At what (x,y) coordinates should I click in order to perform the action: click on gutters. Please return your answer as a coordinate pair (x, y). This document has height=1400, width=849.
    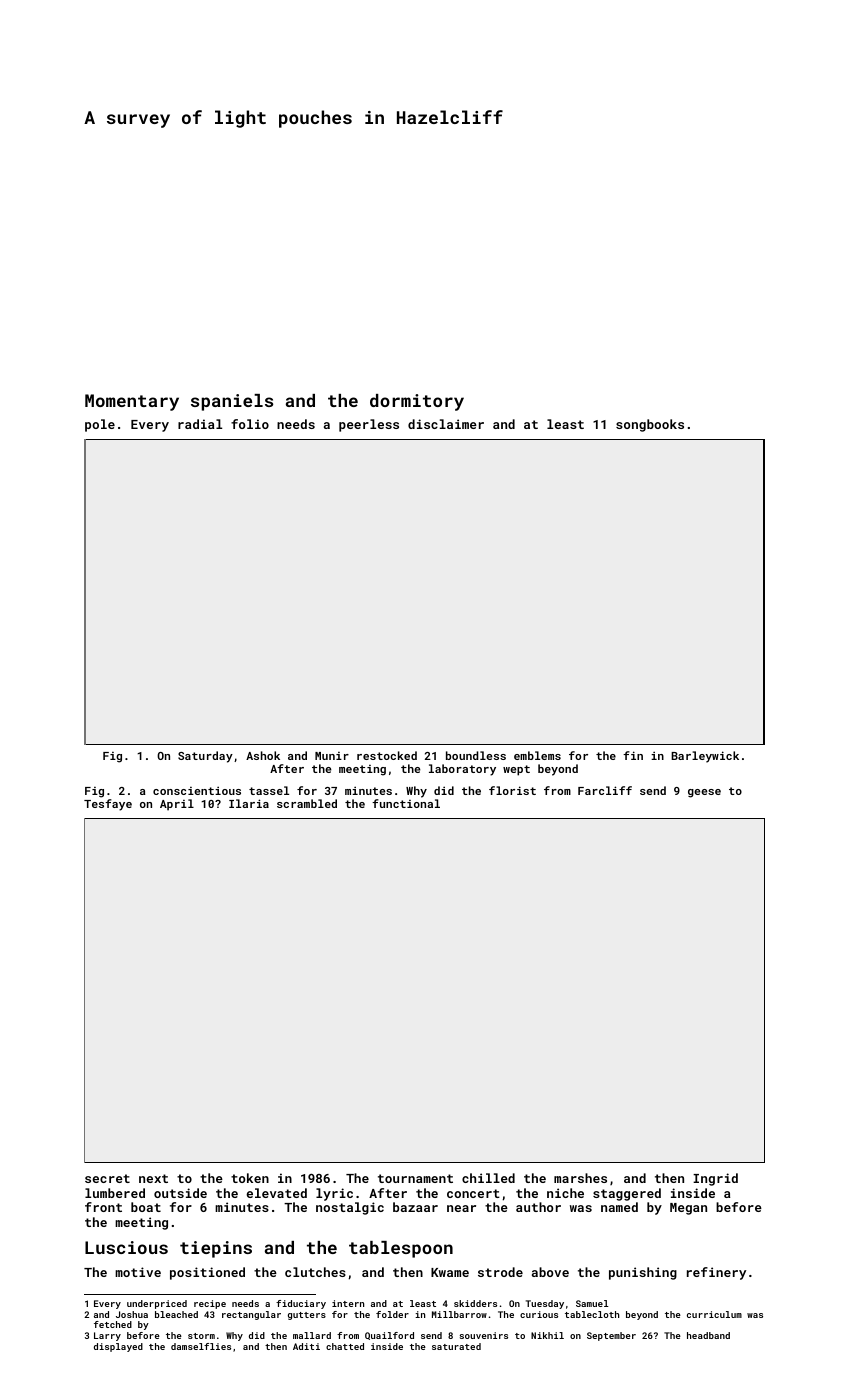
    Looking at the image, I should click on (307, 1316).
